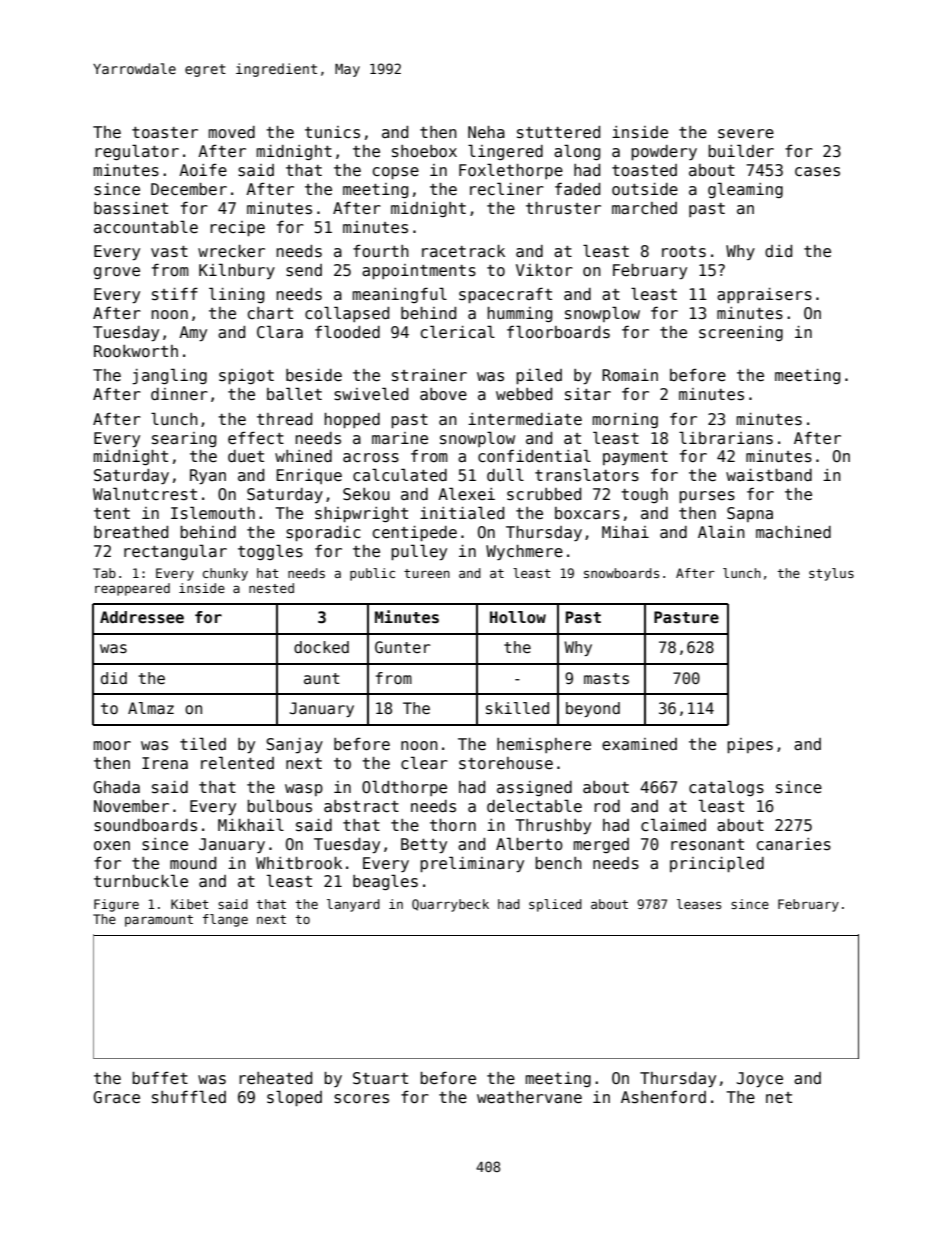 The height and width of the page is (1233, 952). Describe the element at coordinates (518, 617) in the page. I see `Hollow` at that location.
